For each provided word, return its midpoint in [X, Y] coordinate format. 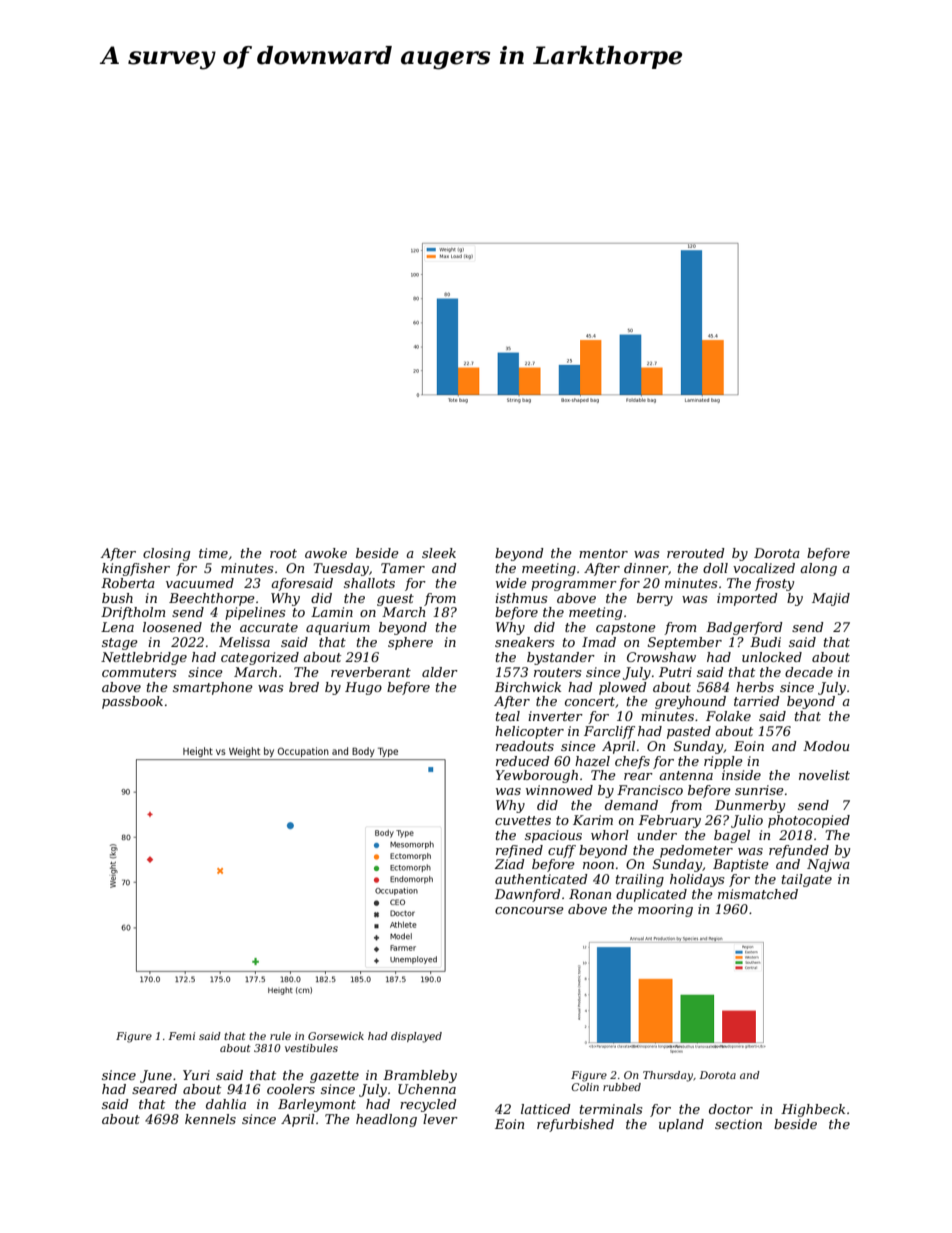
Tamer [403, 568]
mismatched [758, 894]
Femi [181, 1036]
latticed [546, 1109]
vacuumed [200, 583]
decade [809, 672]
